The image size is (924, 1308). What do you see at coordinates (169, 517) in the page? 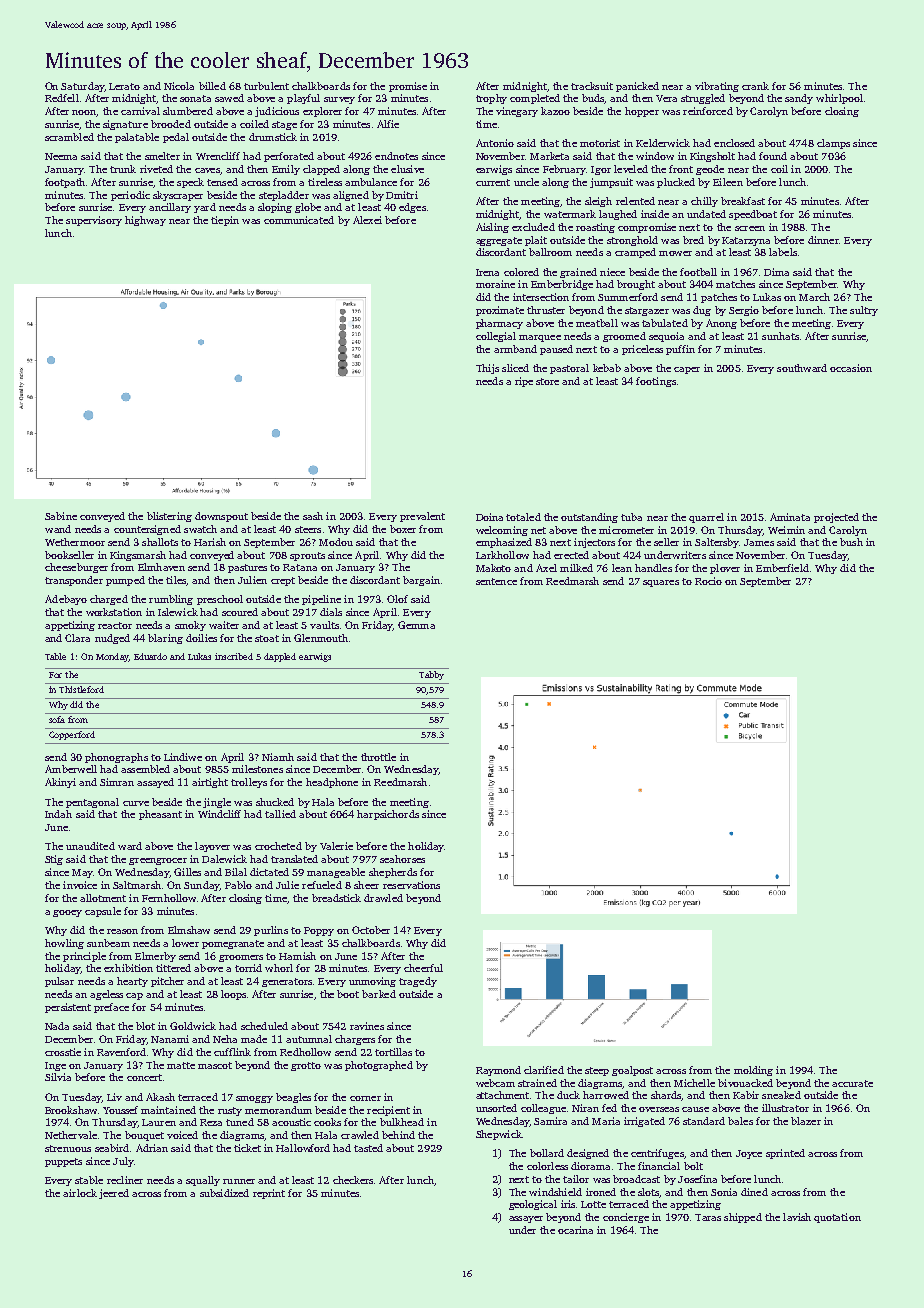
I see `blistering` at bounding box center [169, 517].
